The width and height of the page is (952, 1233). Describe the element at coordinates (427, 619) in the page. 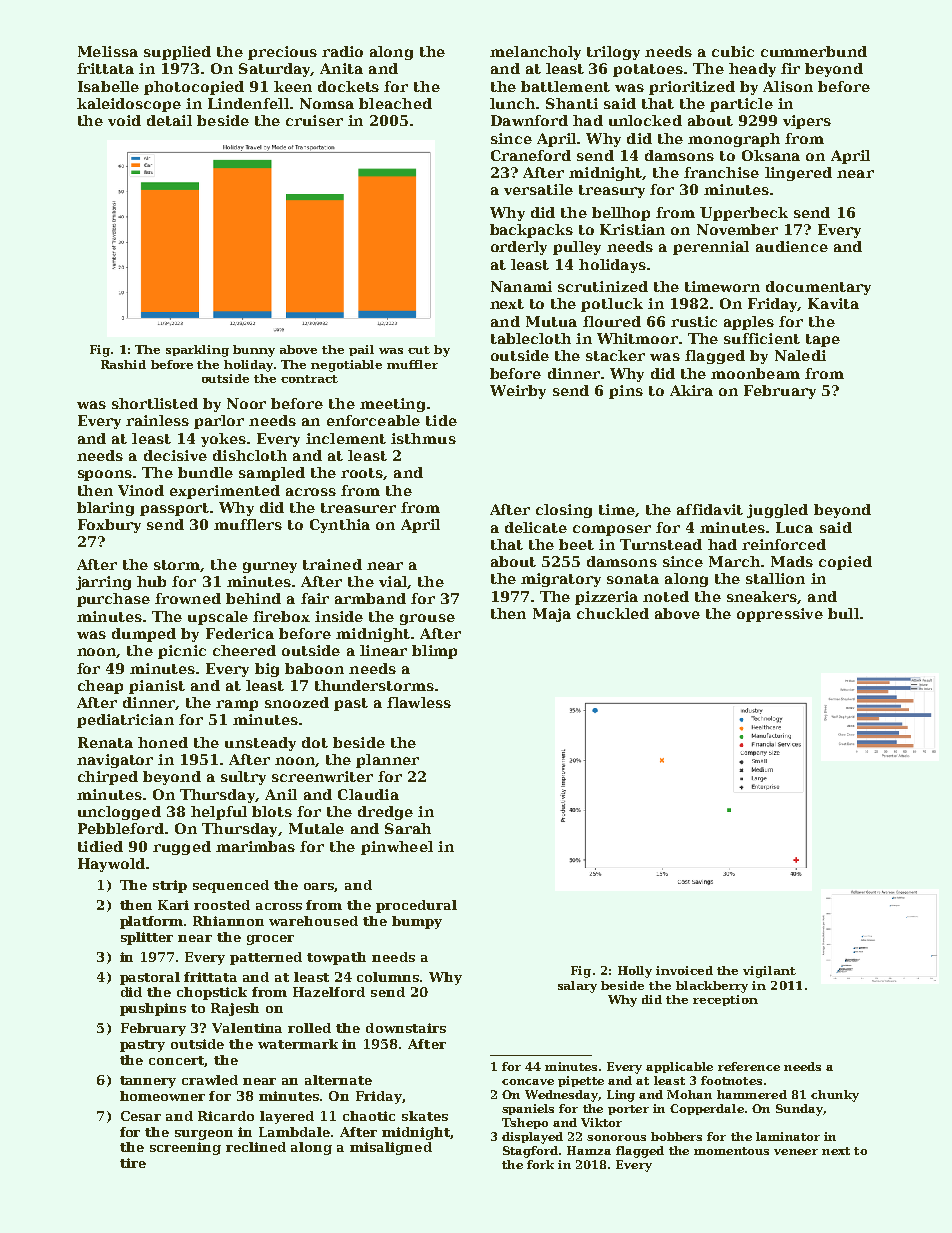

I see `grouse` at that location.
